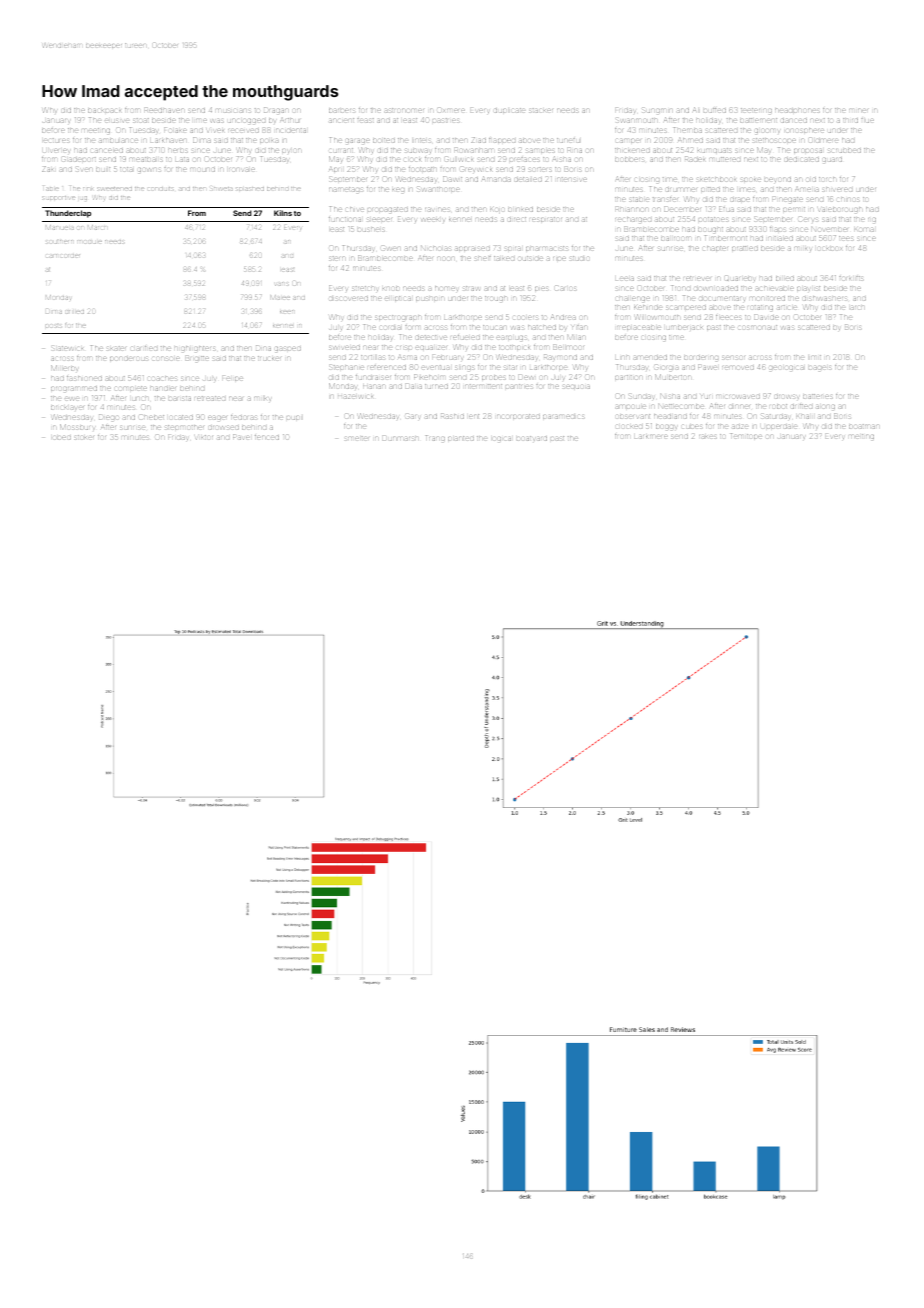 The width and height of the image is (924, 1308). I want to click on feast, so click(365, 120).
